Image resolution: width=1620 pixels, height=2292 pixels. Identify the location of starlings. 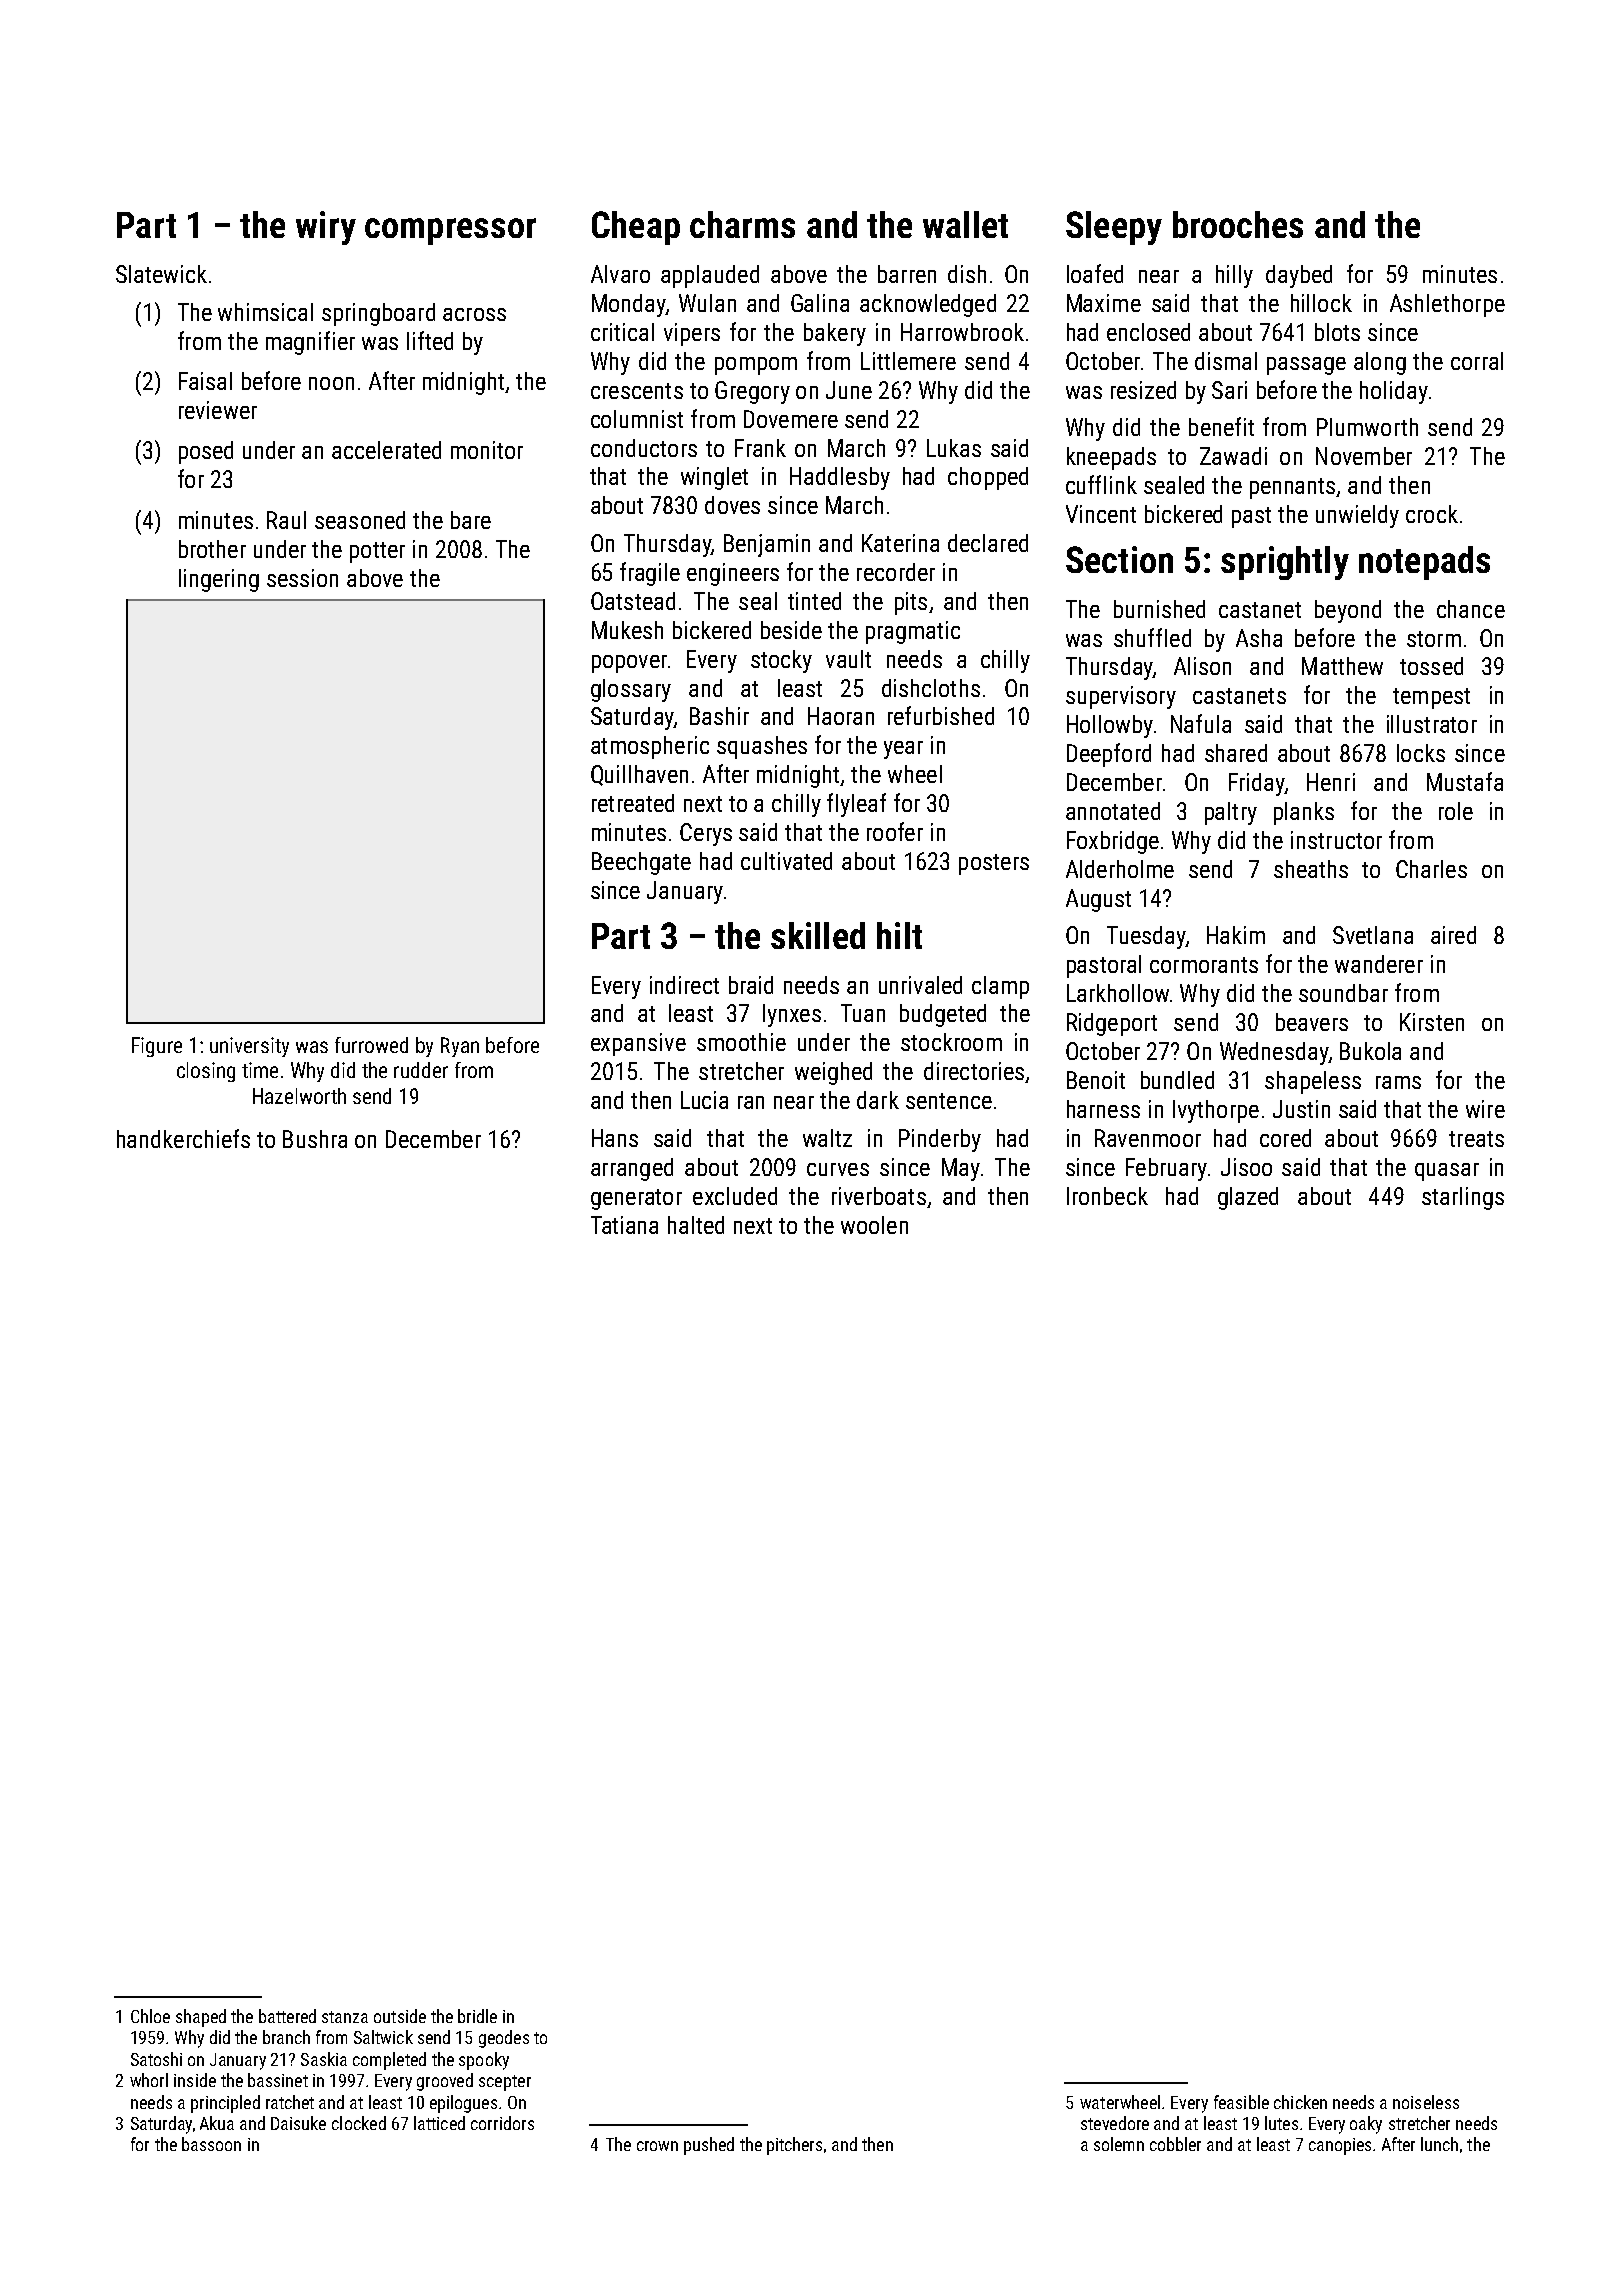
(1463, 1198).
